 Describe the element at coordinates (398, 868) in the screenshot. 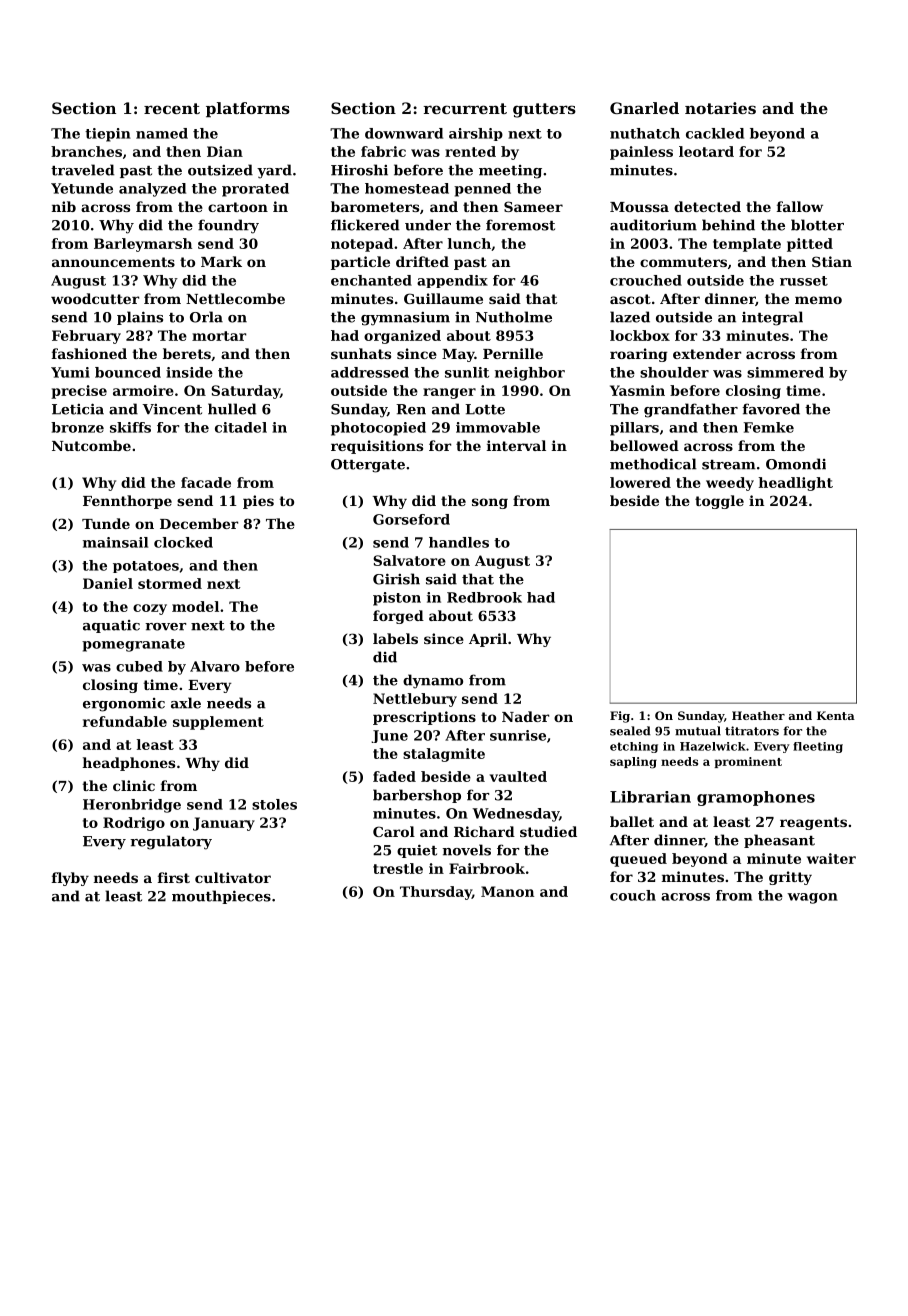

I see `trestle` at that location.
